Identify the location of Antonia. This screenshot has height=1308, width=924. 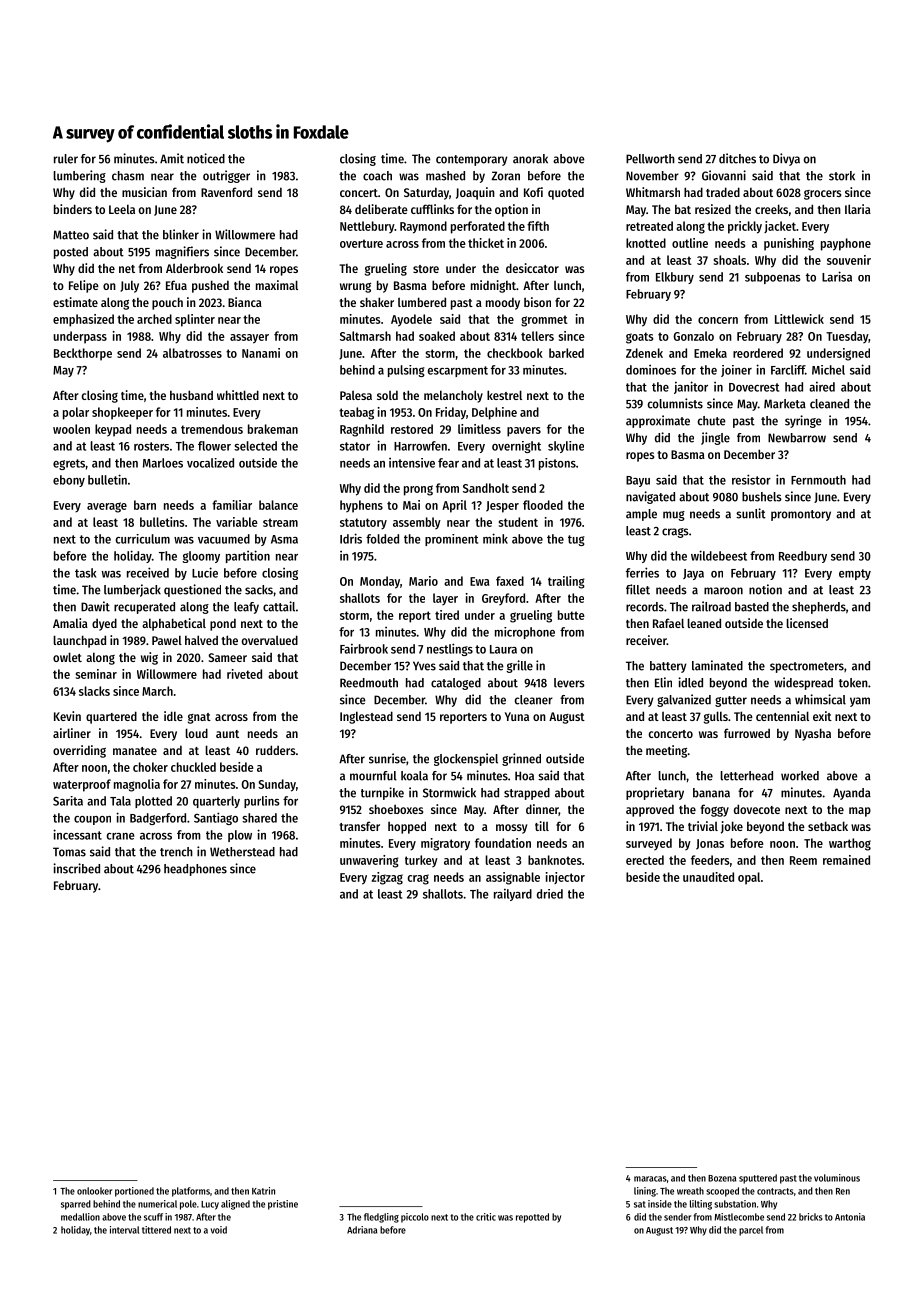
(850, 1217).
